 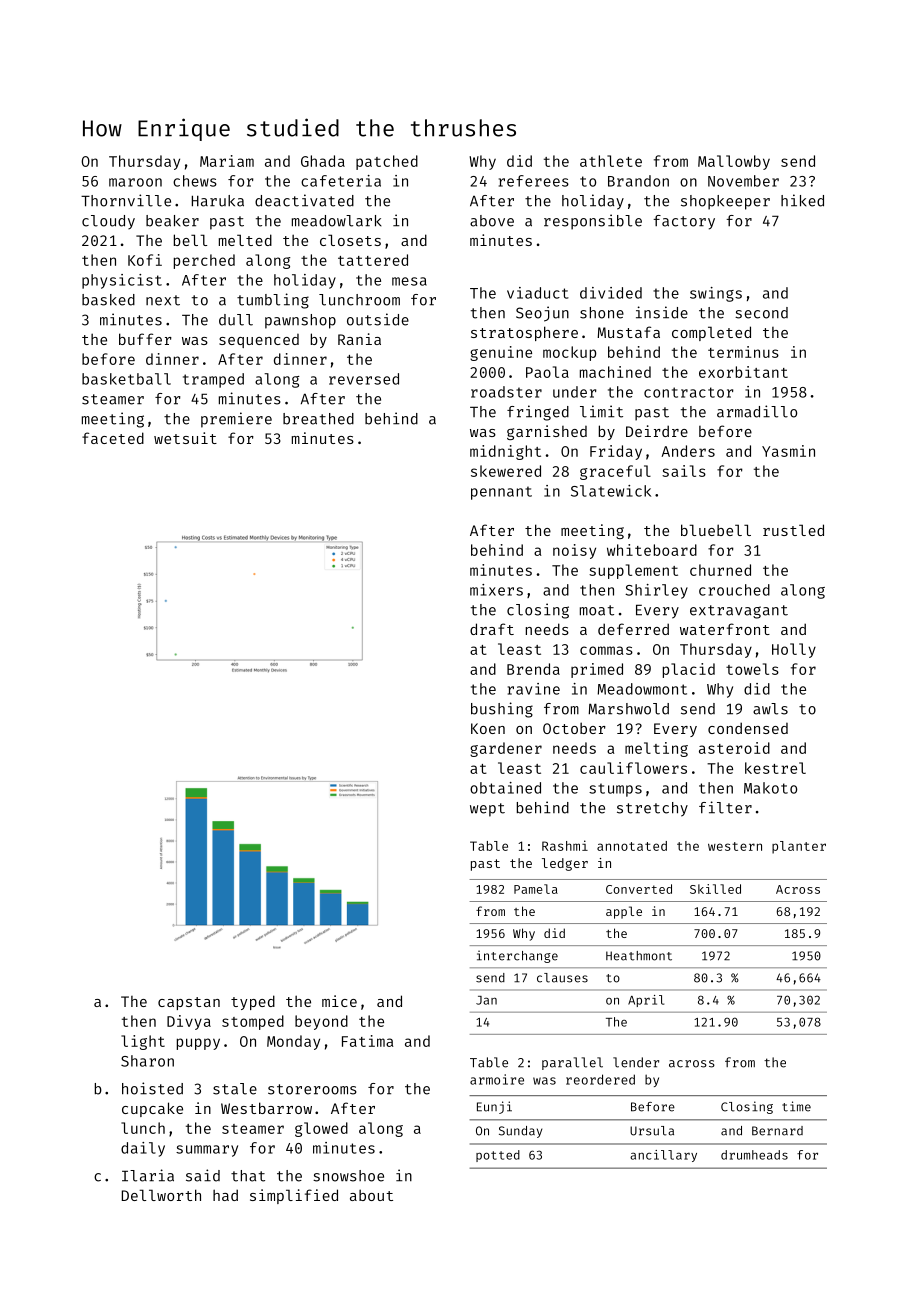 What do you see at coordinates (720, 570) in the page?
I see `churned` at bounding box center [720, 570].
